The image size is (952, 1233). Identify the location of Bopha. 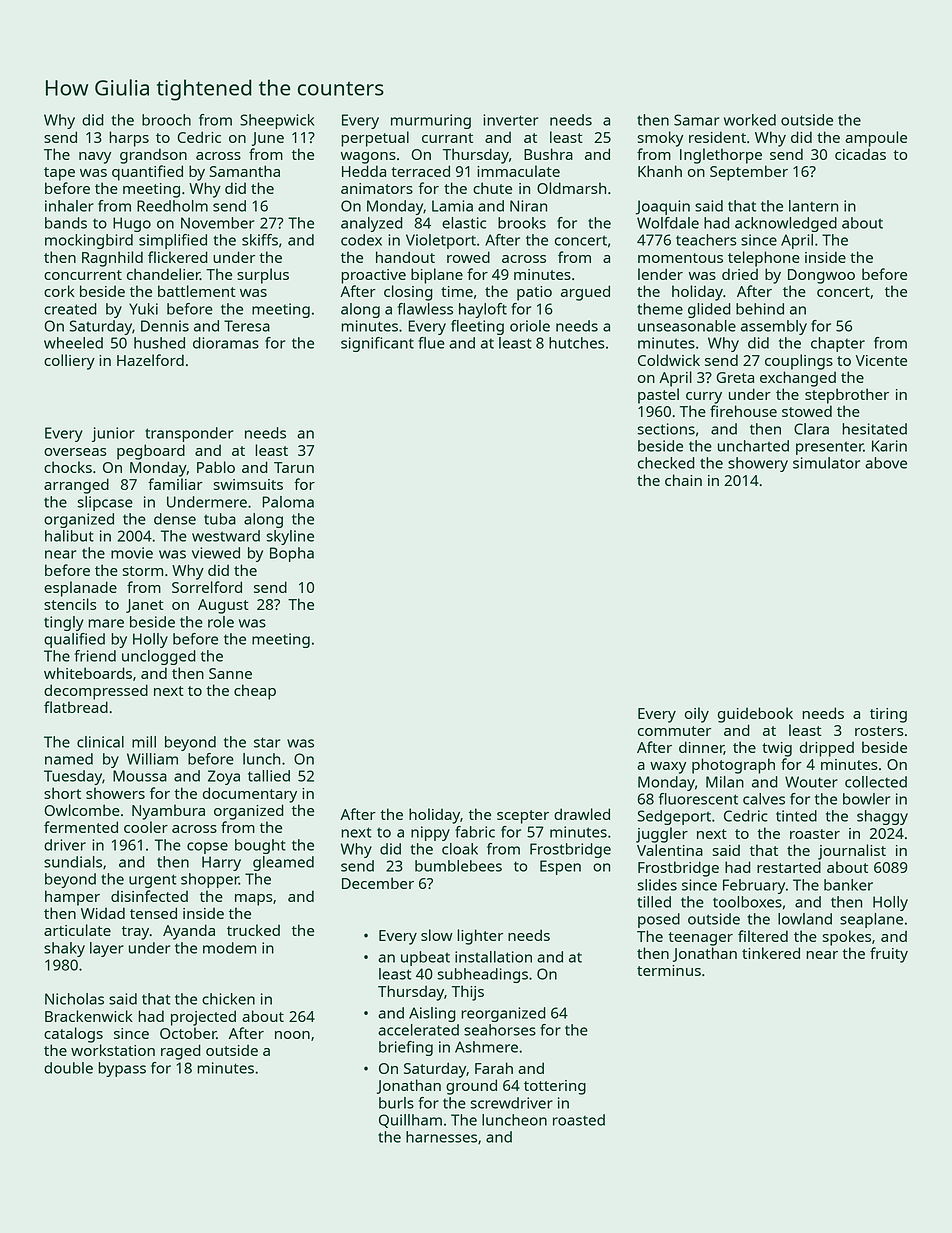
(292, 554).
